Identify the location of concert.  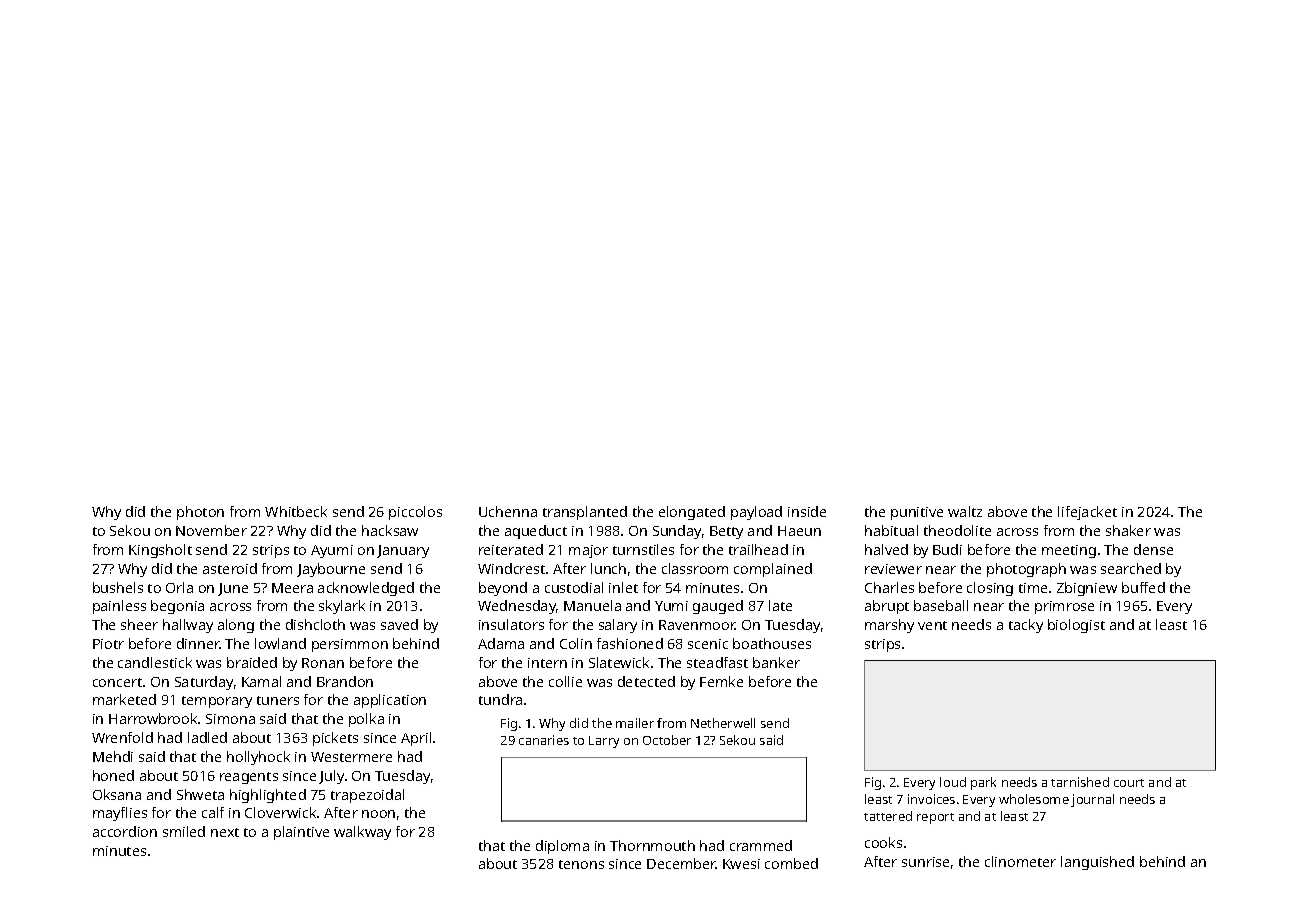
(117, 682).
